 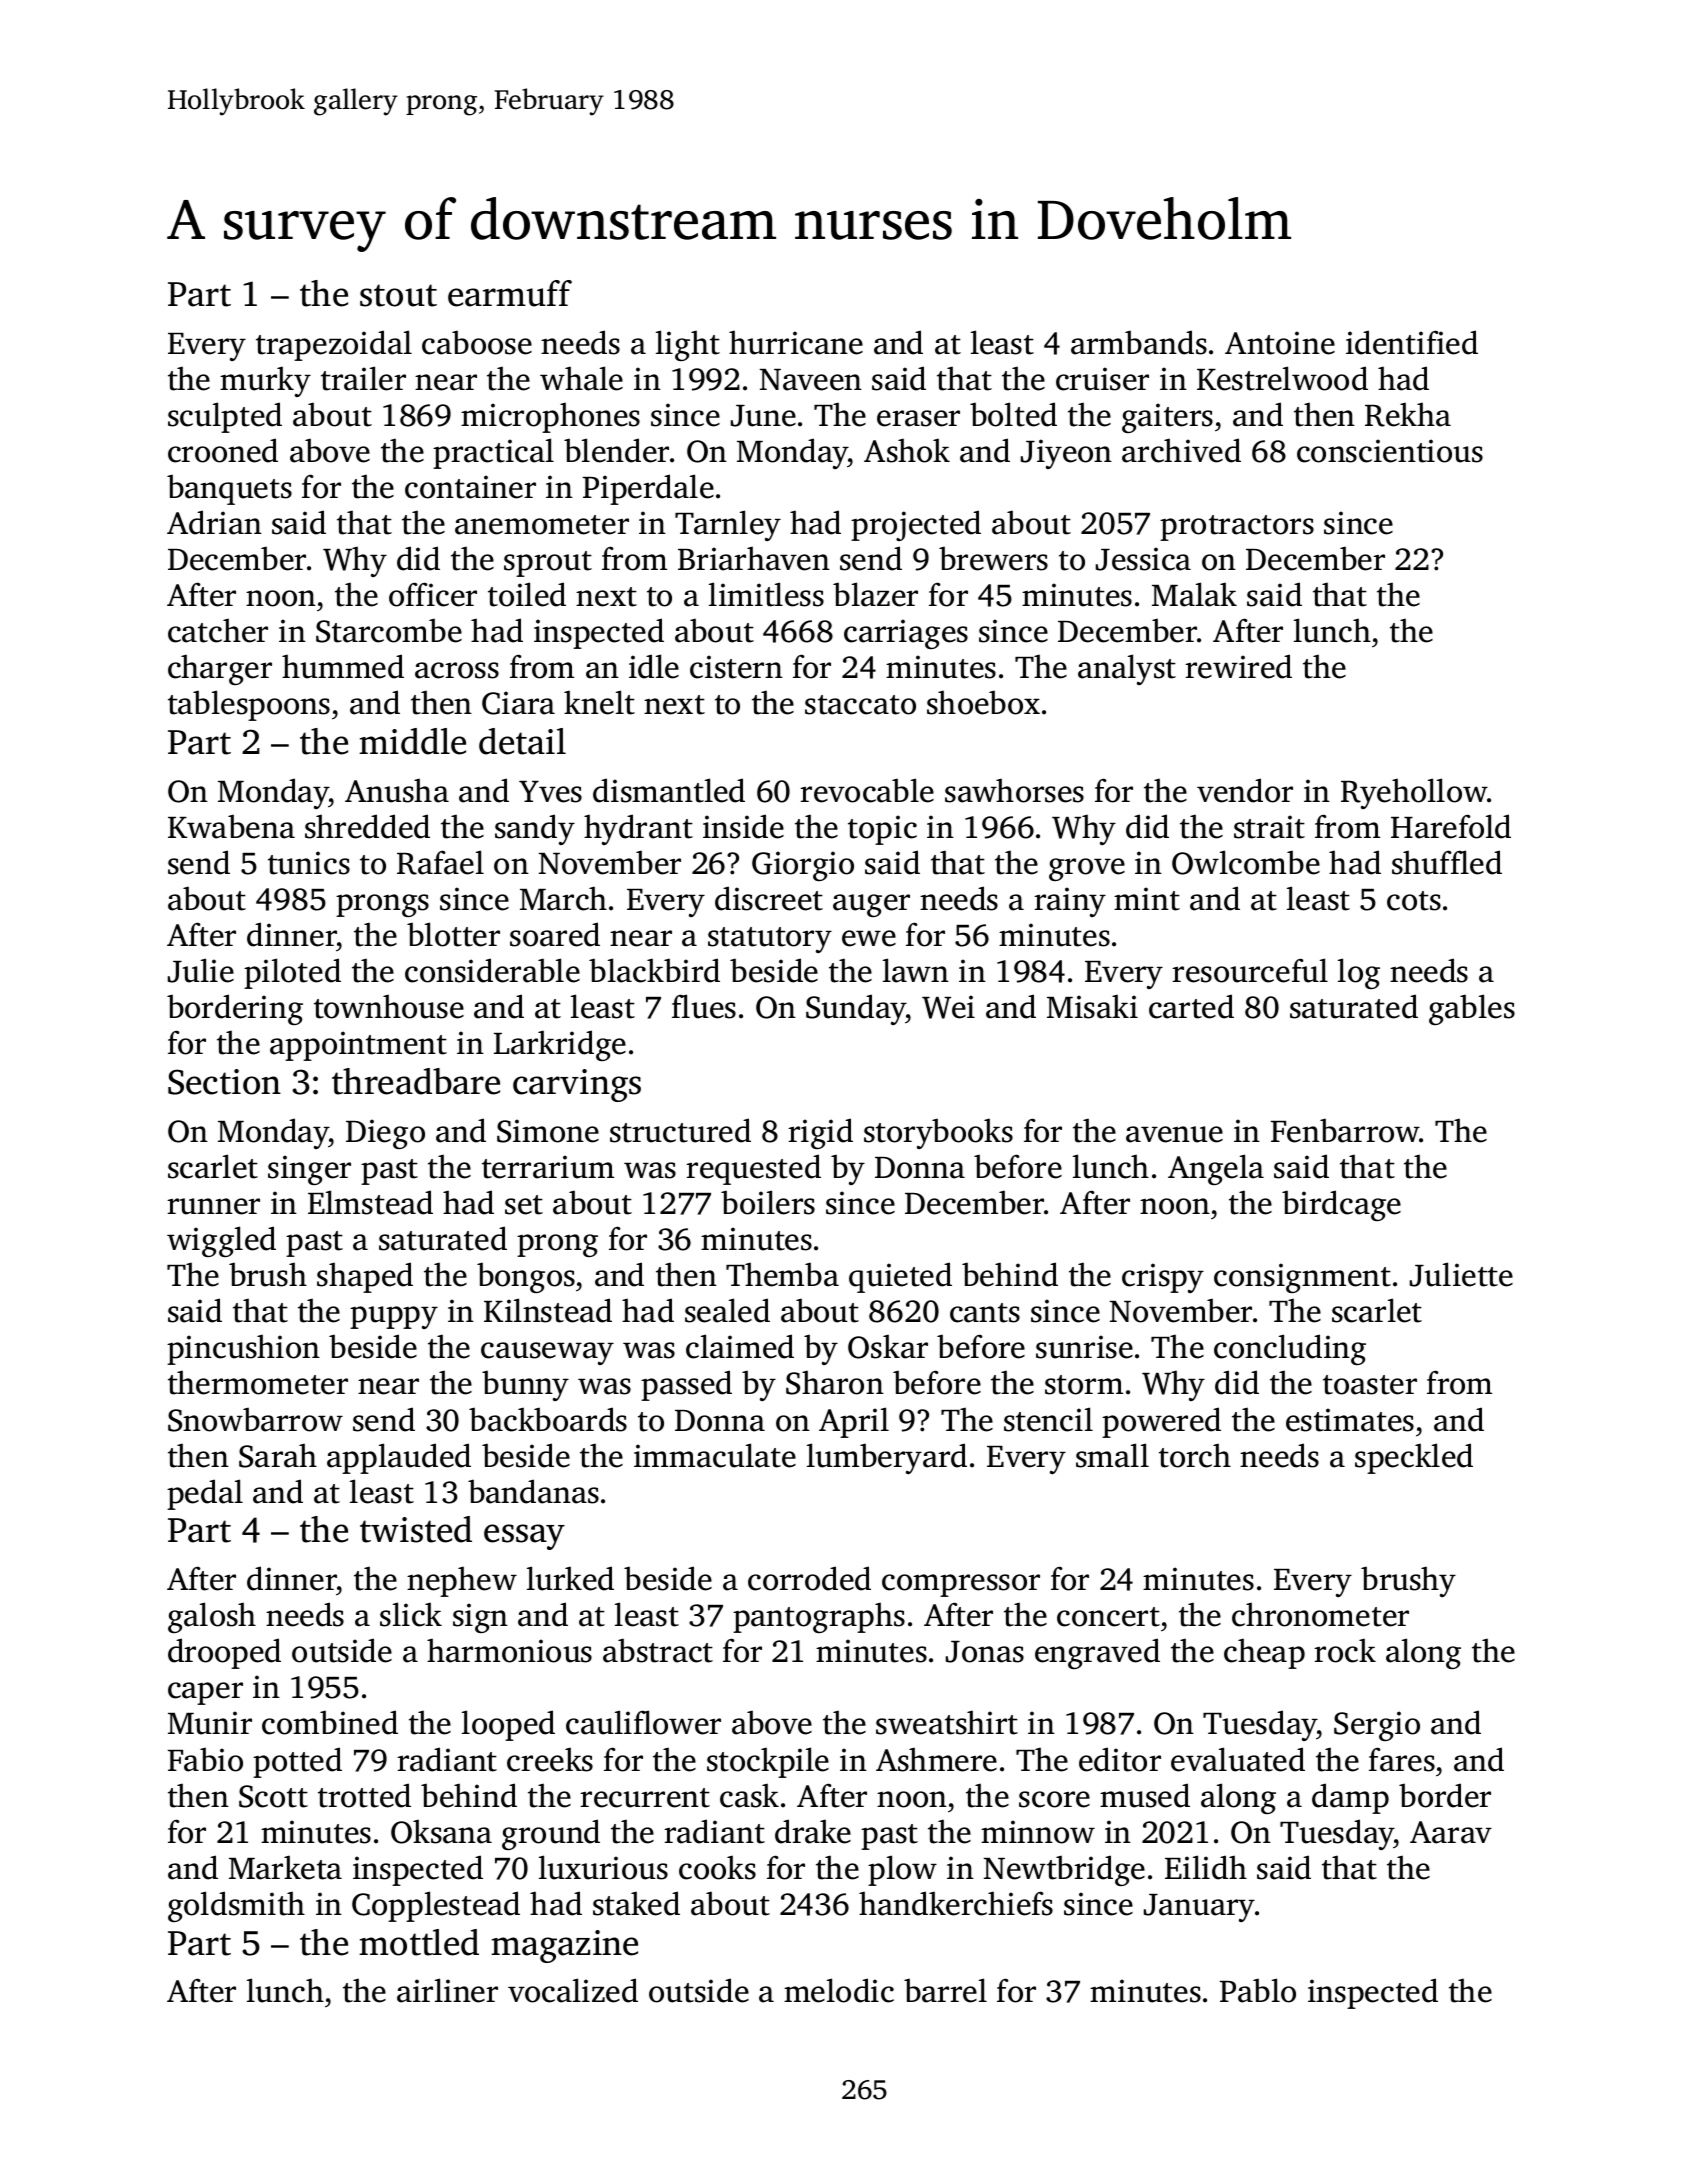 I want to click on runner, so click(x=213, y=1206).
